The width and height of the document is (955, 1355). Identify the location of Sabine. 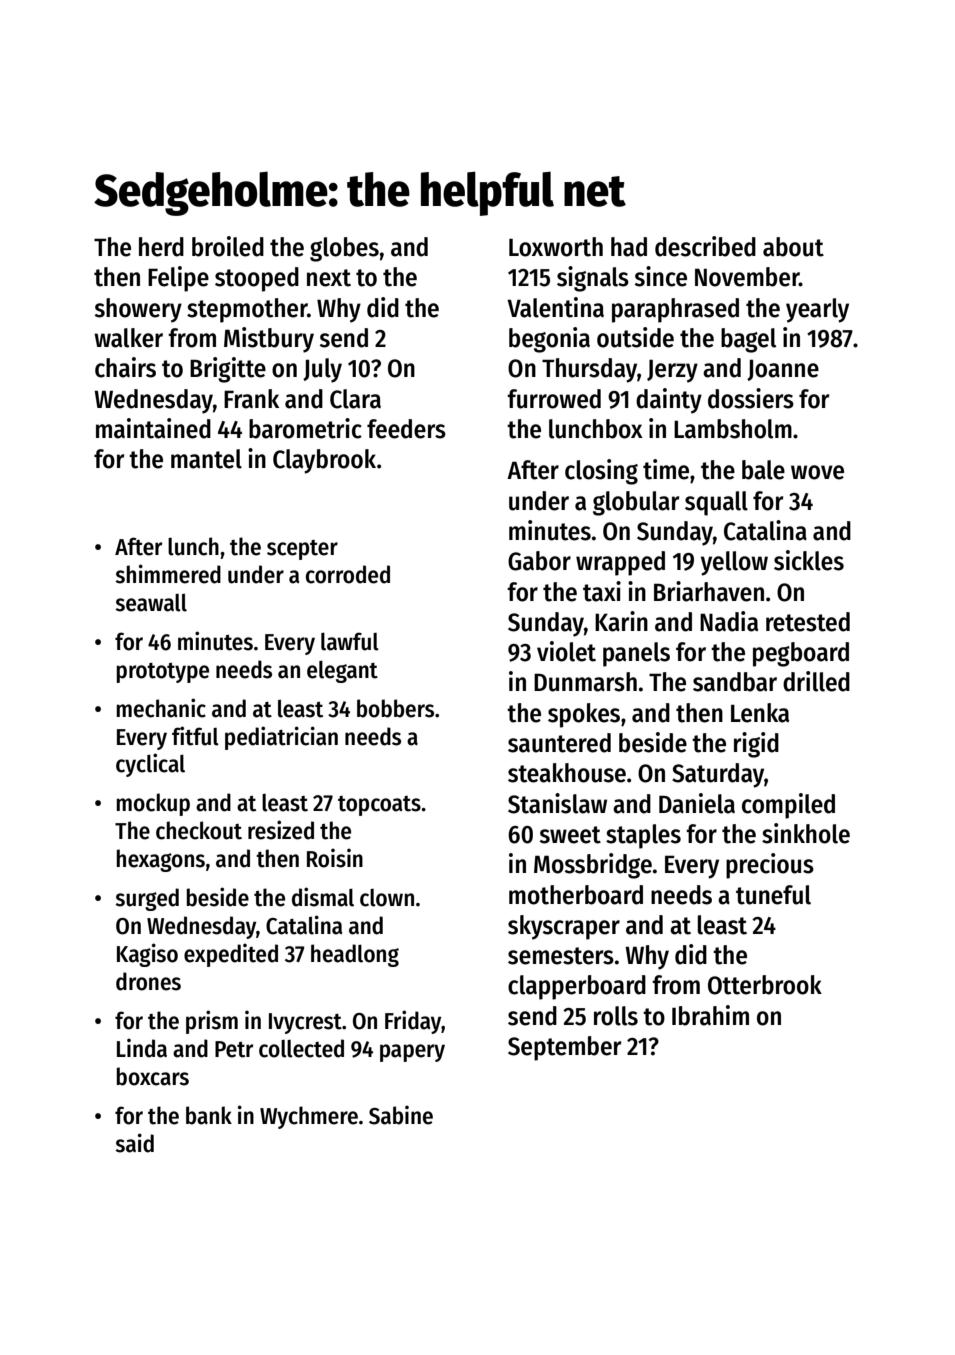
(401, 1115).
